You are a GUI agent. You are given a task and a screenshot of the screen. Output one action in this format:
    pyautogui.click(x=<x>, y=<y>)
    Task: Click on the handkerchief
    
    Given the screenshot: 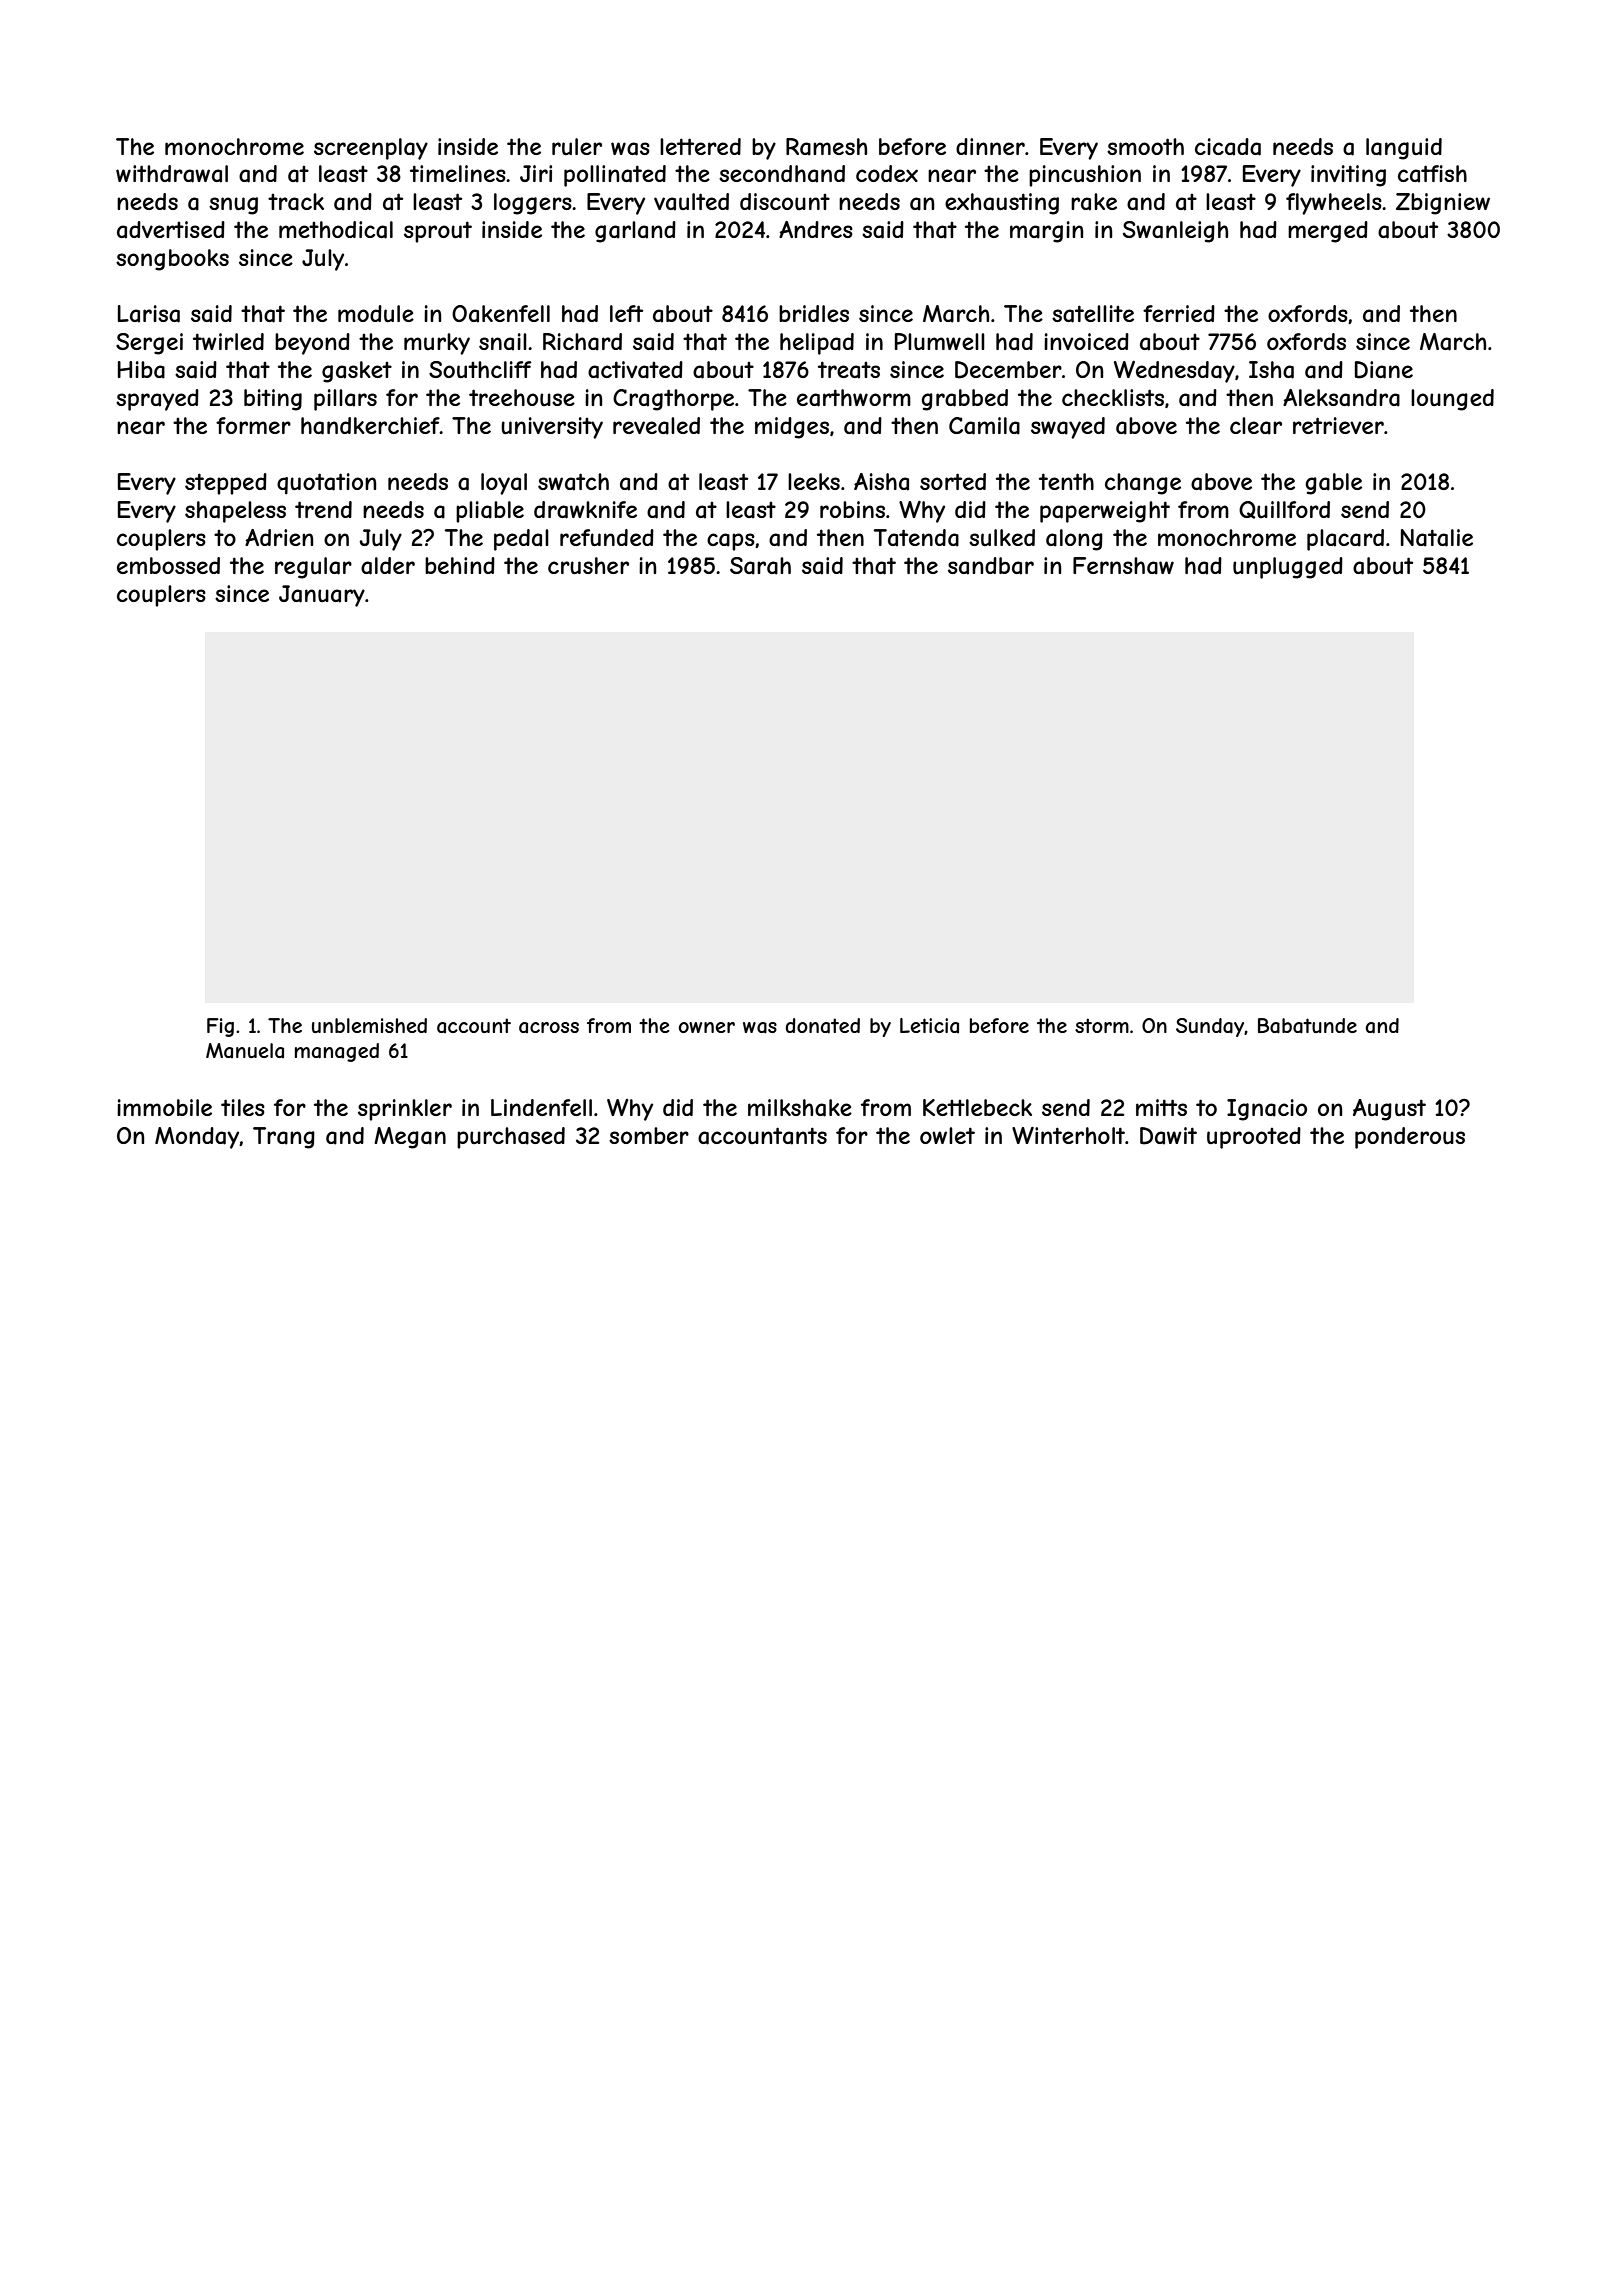 What is the action you would take?
    pyautogui.click(x=370, y=426)
